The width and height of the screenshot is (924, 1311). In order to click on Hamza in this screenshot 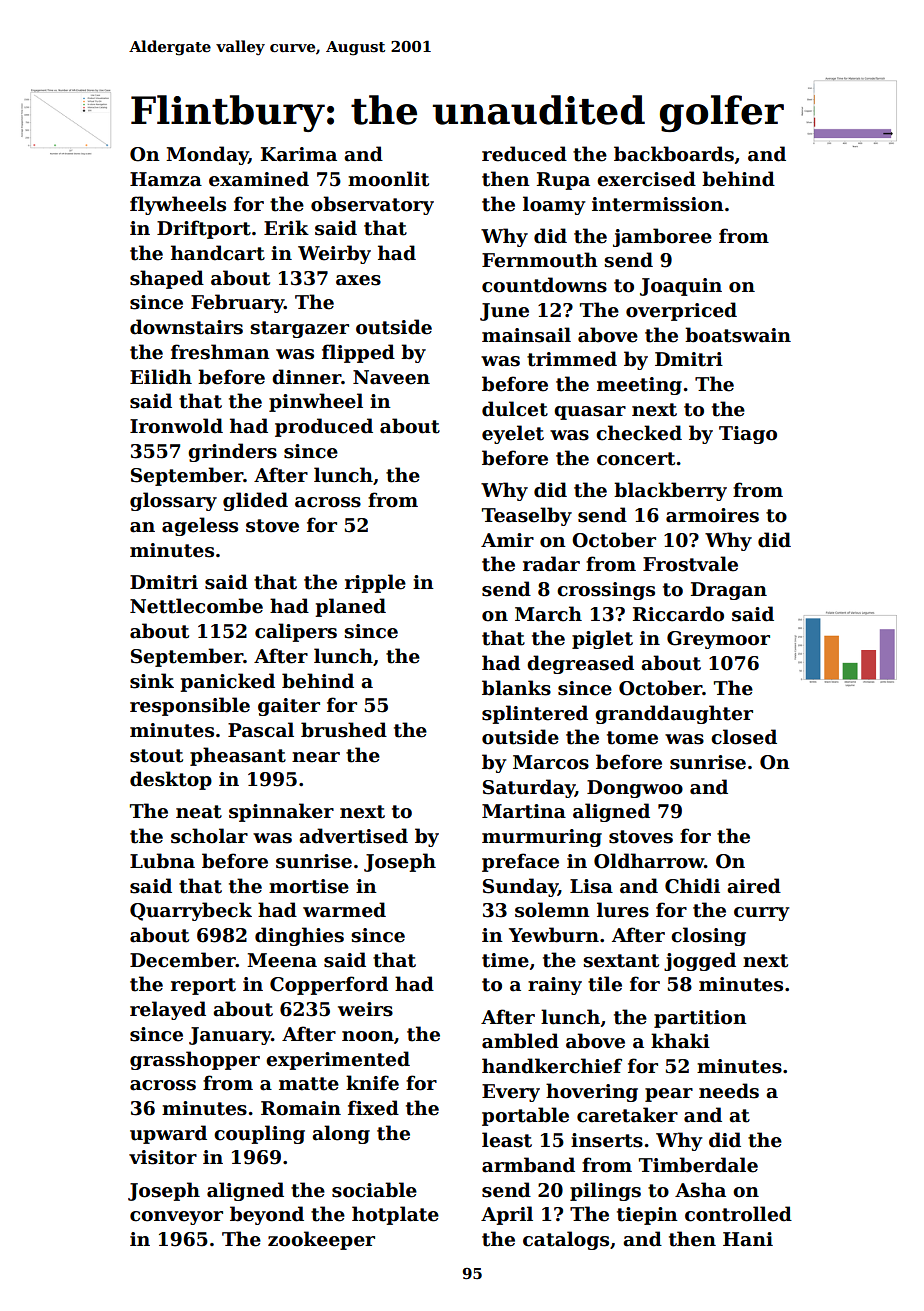, I will do `click(166, 179)`.
